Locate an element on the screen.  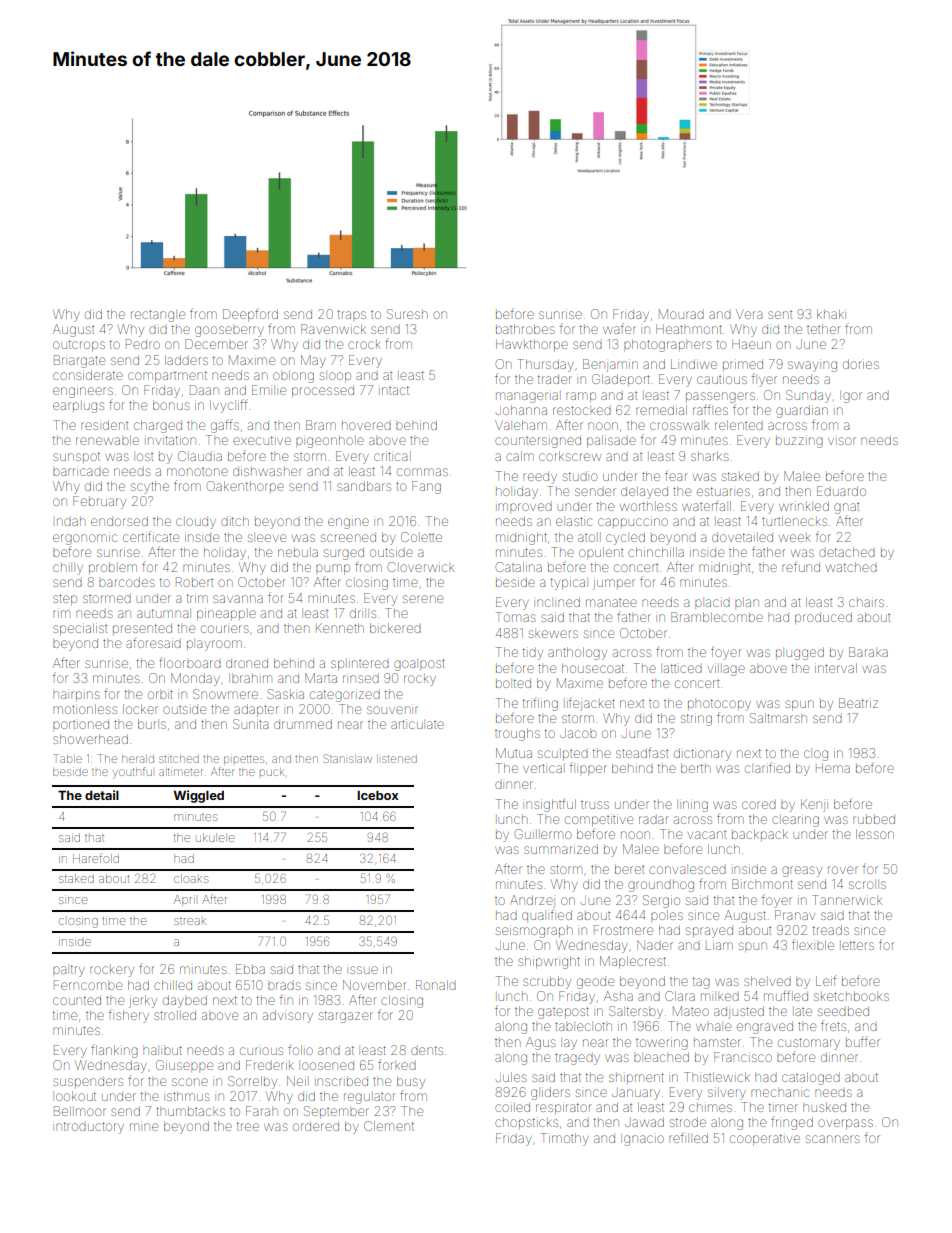
Catalina is located at coordinates (519, 567).
